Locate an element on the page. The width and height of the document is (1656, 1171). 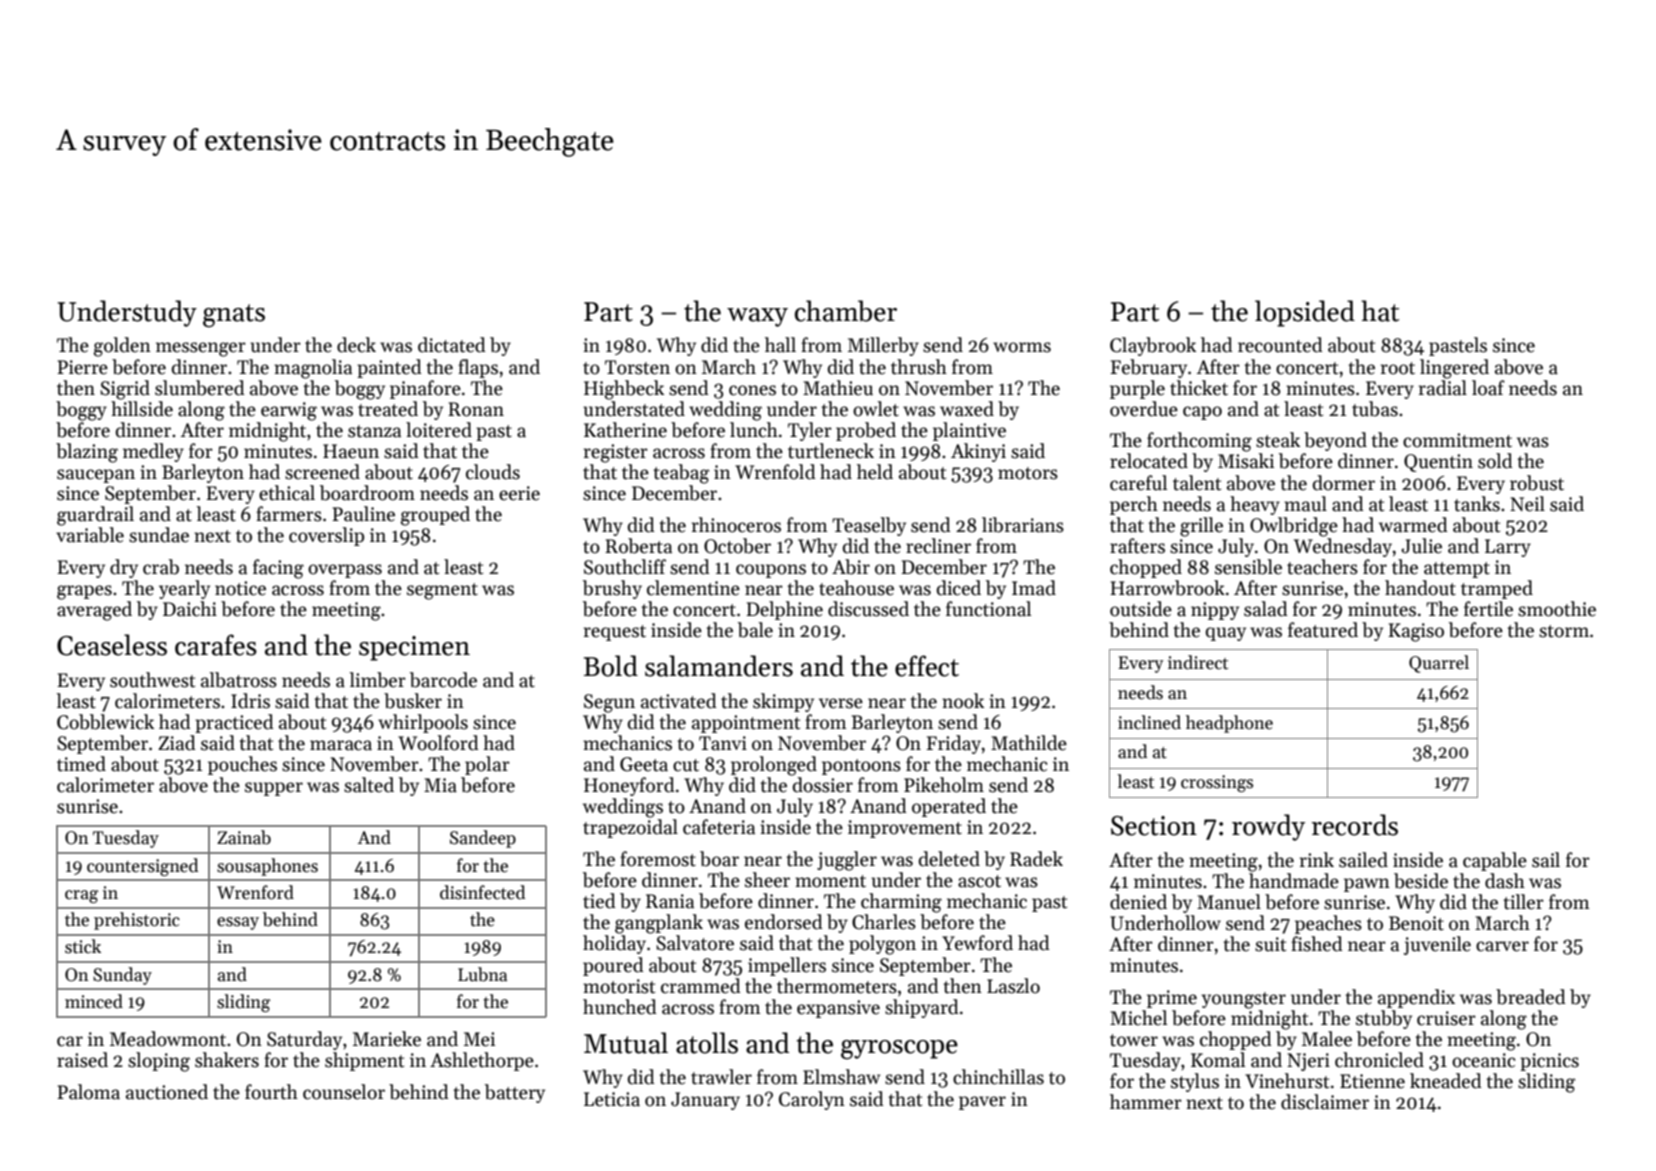
Daichi is located at coordinates (190, 609).
